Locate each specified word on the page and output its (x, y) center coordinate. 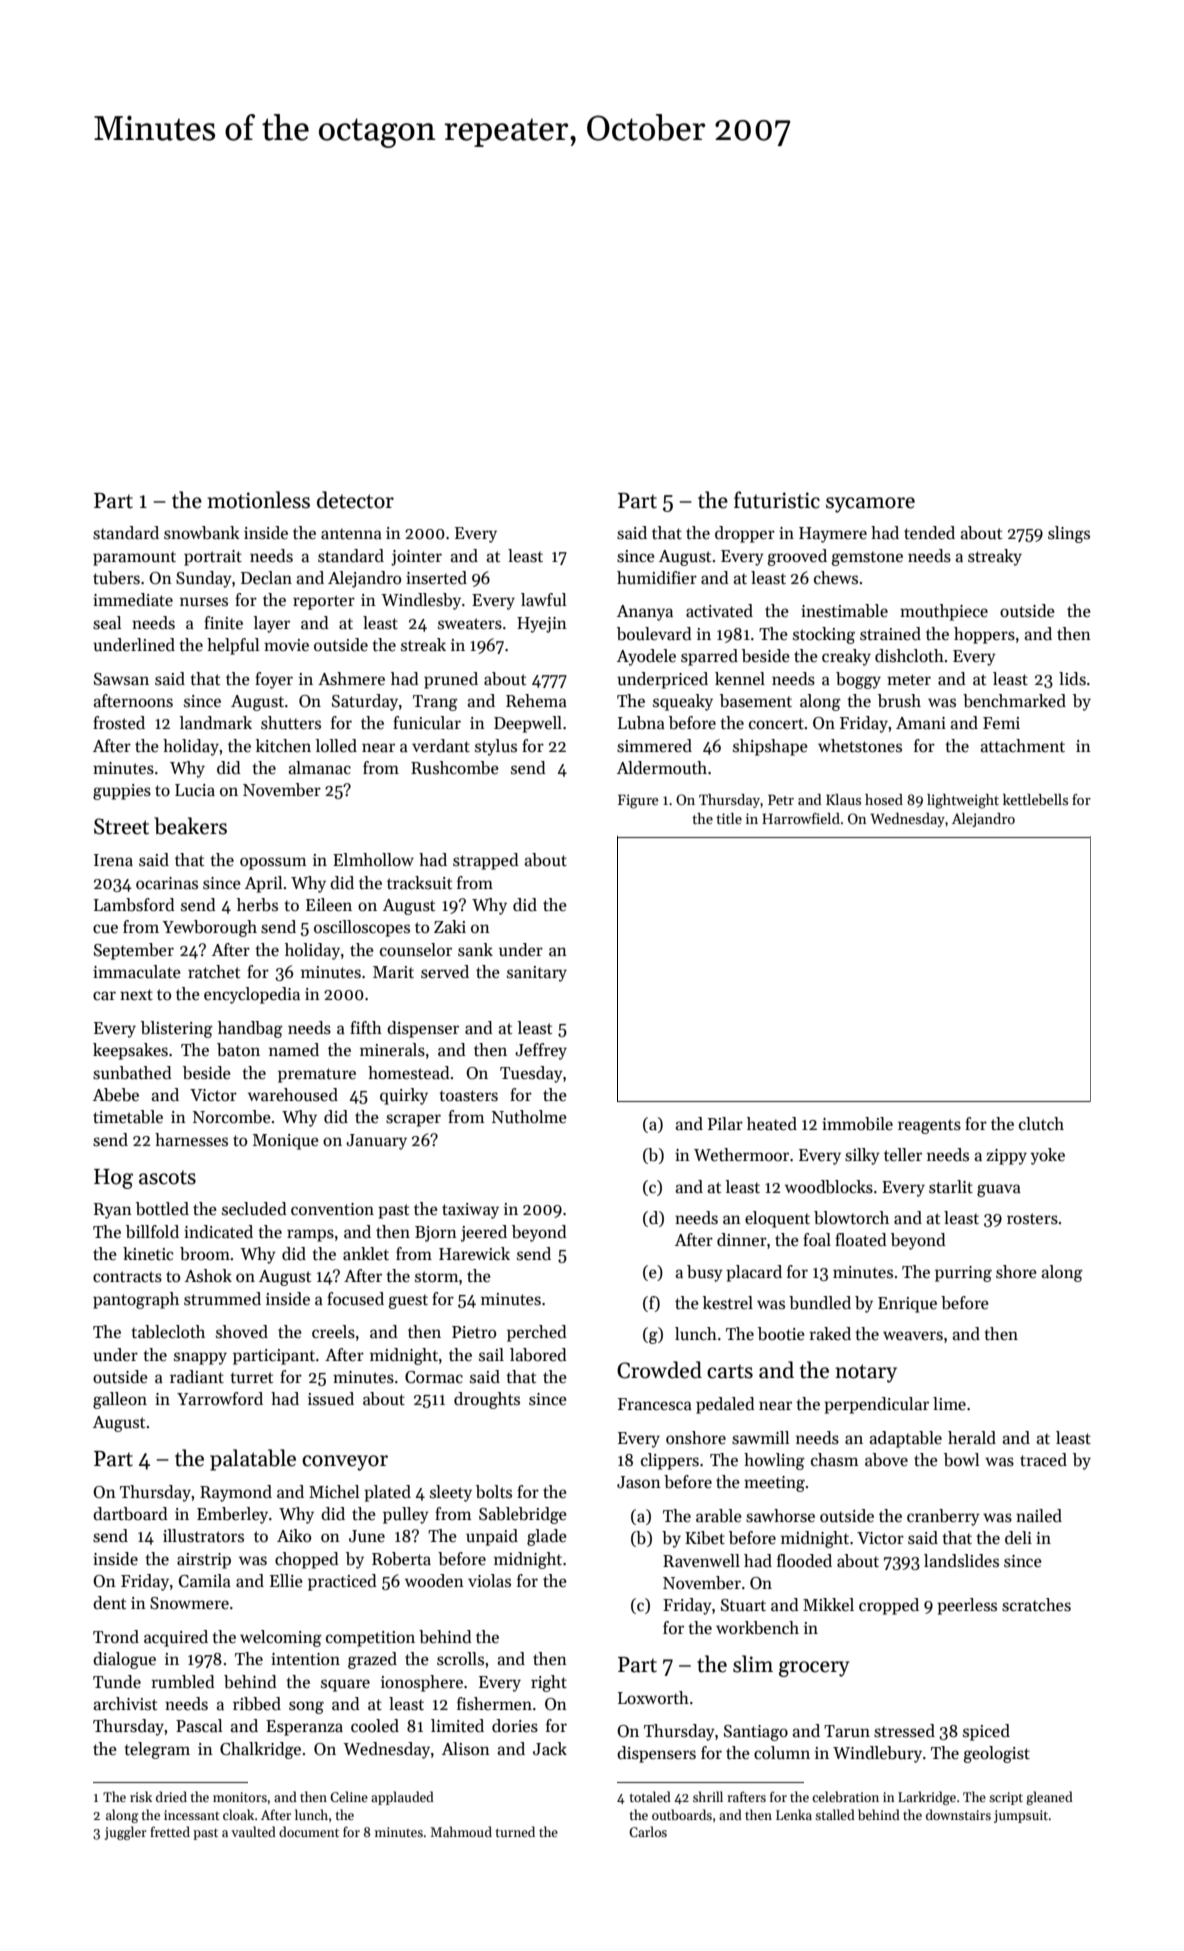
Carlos (648, 1831)
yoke (1047, 1156)
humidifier (657, 578)
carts (730, 1372)
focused (355, 1299)
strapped (486, 861)
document (309, 1831)
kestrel (728, 1303)
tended (929, 533)
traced (1043, 1460)
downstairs (958, 1814)
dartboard (130, 1514)
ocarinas (167, 883)
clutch (1041, 1124)
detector (355, 500)
